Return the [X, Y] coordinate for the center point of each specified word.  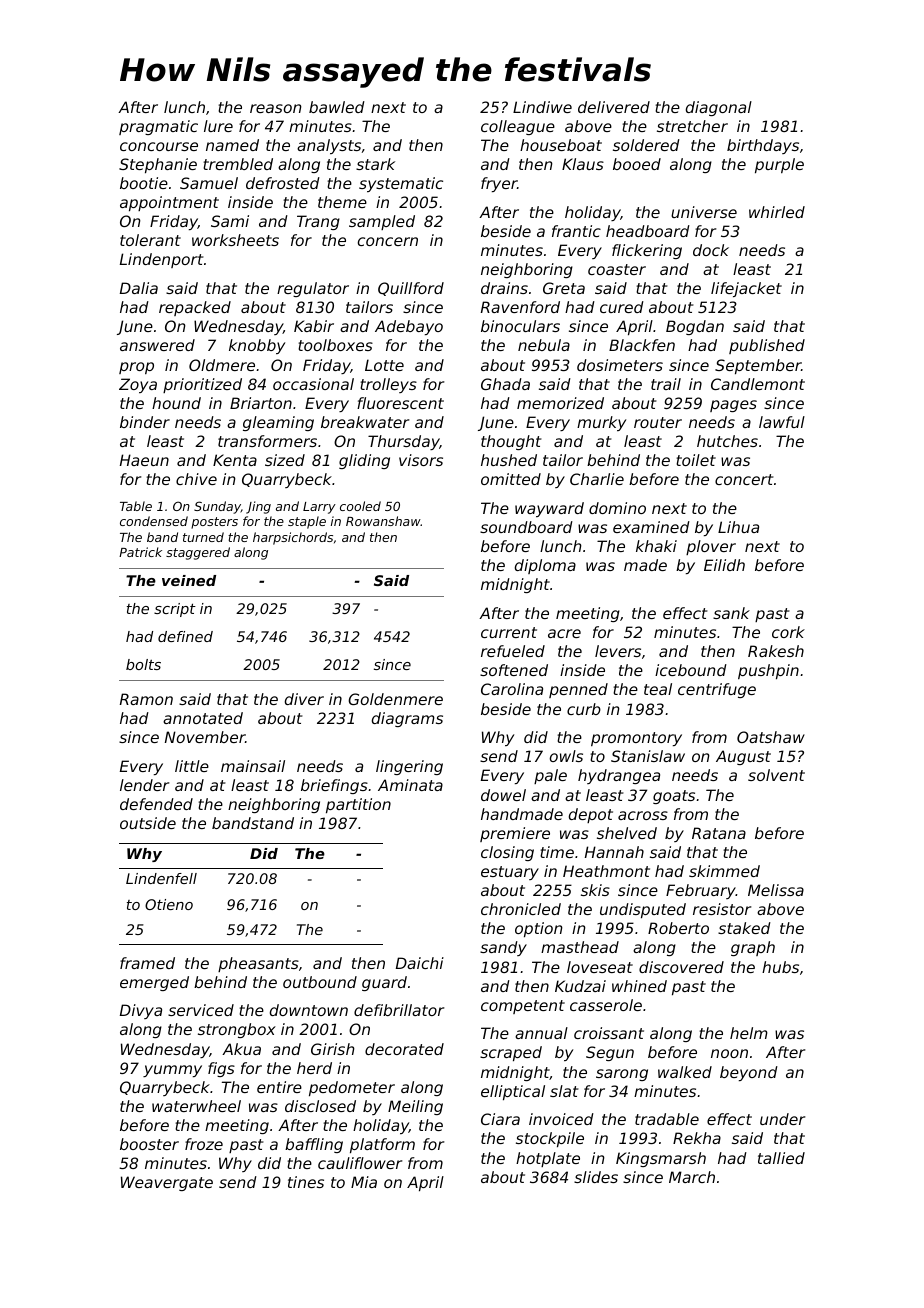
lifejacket [746, 289]
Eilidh [724, 565]
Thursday [403, 442]
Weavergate [167, 1183]
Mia [364, 1182]
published [767, 346]
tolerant [150, 240]
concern [388, 241]
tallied [781, 1158]
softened [514, 670]
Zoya [138, 385]
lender [144, 785]
